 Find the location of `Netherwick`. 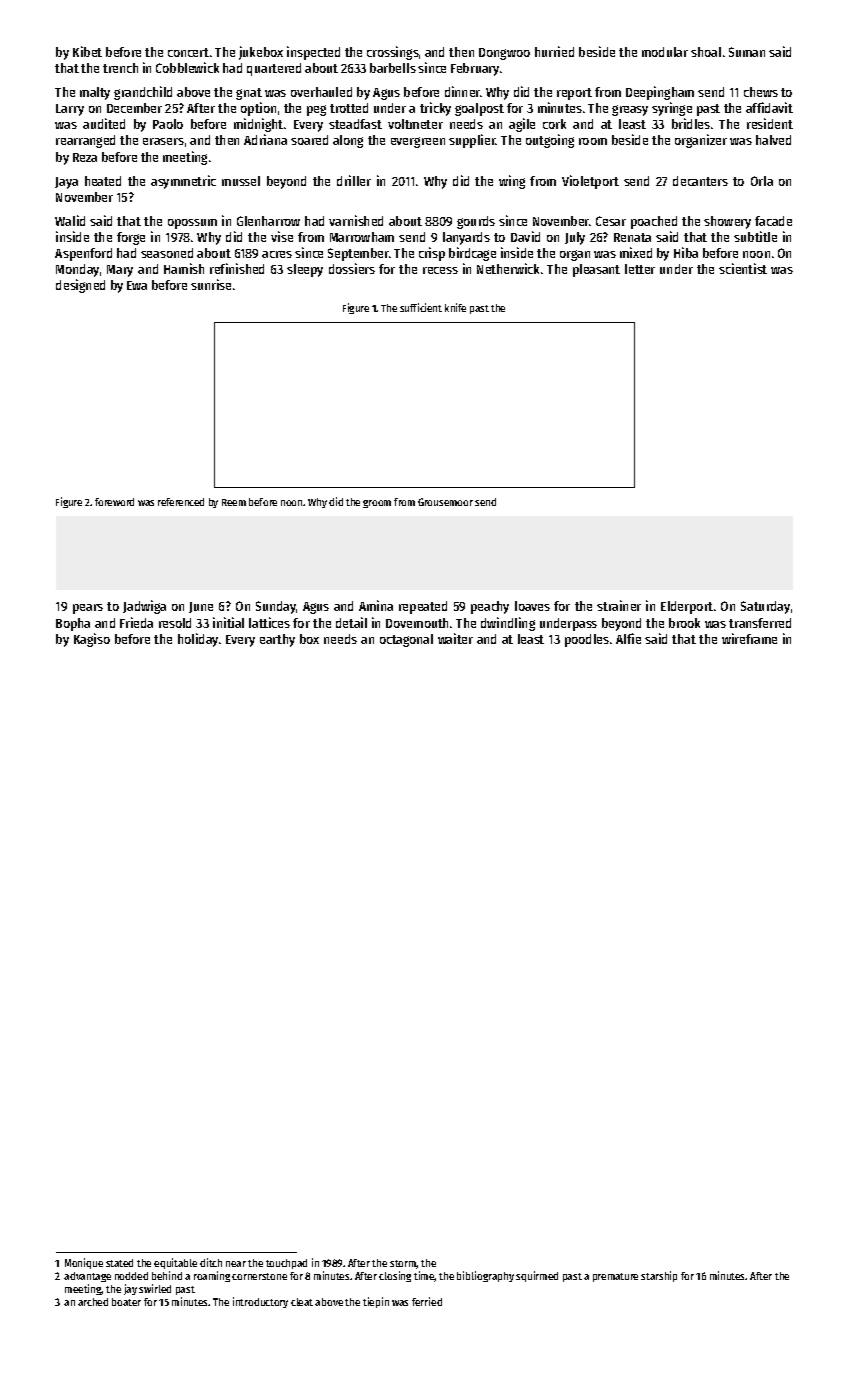

Netherwick is located at coordinates (508, 268).
